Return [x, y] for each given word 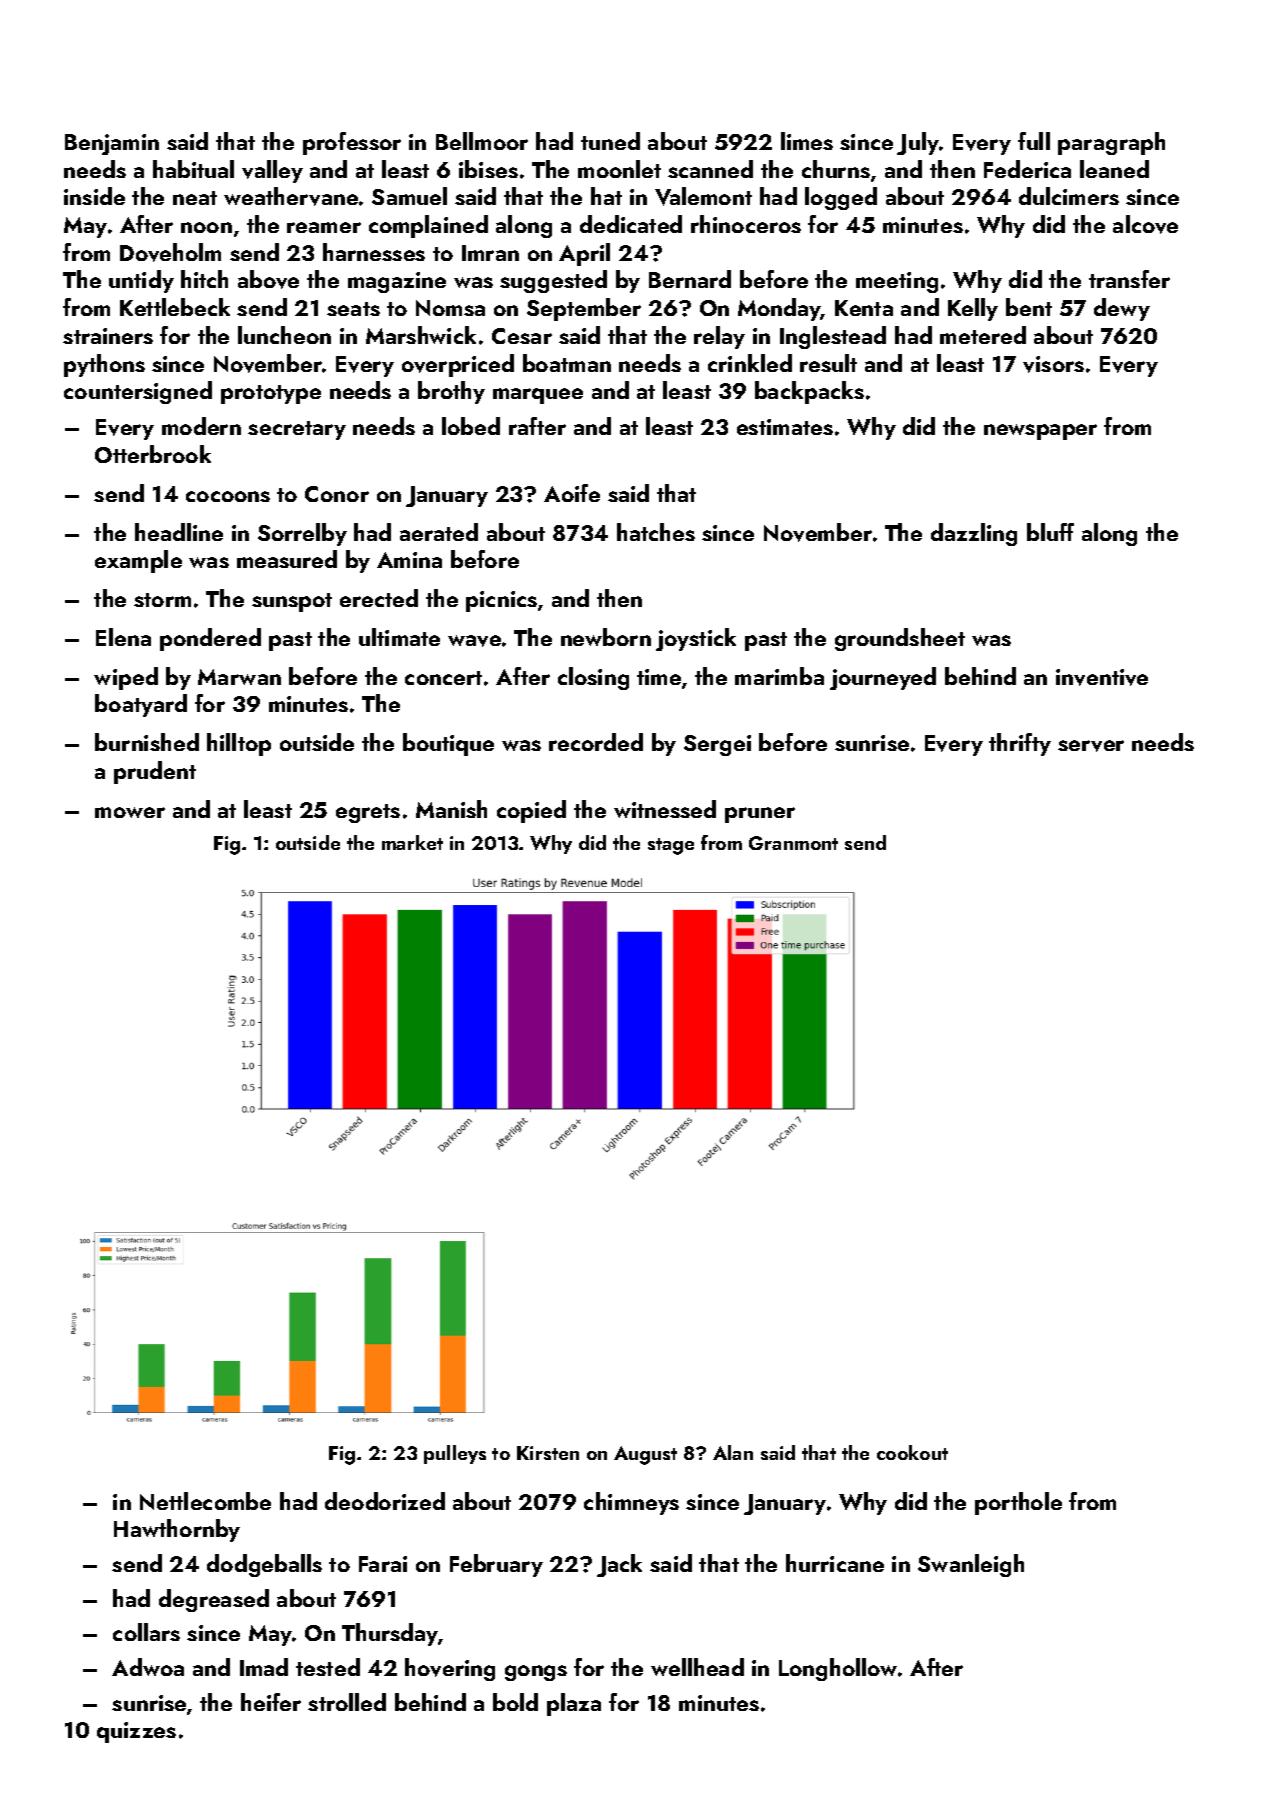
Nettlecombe [205, 1501]
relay [719, 337]
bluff [1050, 532]
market [412, 842]
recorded [596, 742]
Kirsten [548, 1453]
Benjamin [112, 144]
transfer [1129, 279]
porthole [1018, 1503]
